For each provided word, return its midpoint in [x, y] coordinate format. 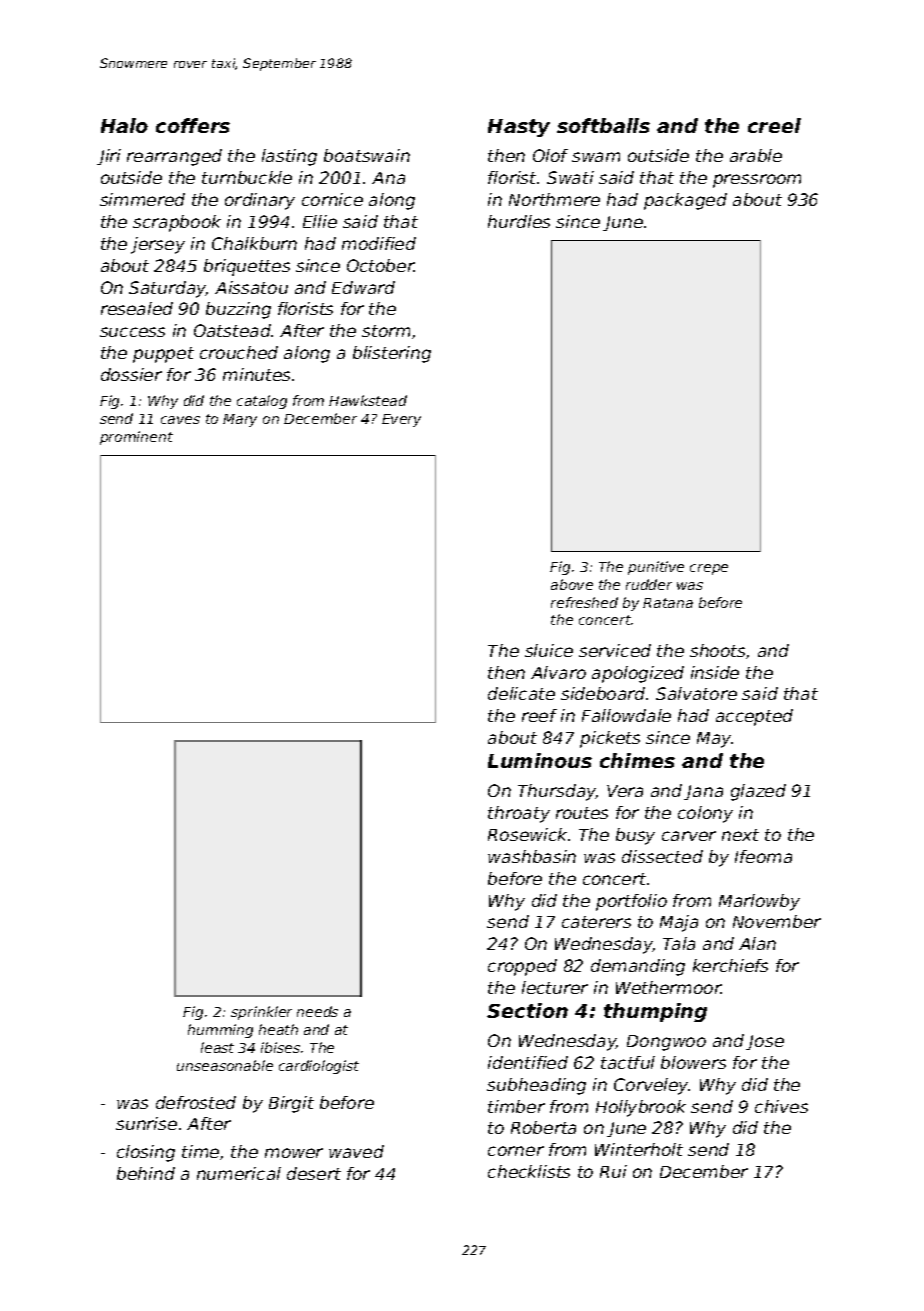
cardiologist [319, 1067]
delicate [521, 693]
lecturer [555, 987]
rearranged [174, 157]
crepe [709, 569]
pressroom [757, 181]
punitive [656, 568]
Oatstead [233, 330]
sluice [549, 650]
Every [401, 420]
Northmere [554, 199]
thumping [655, 1012]
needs [317, 1011]
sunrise [146, 1123]
